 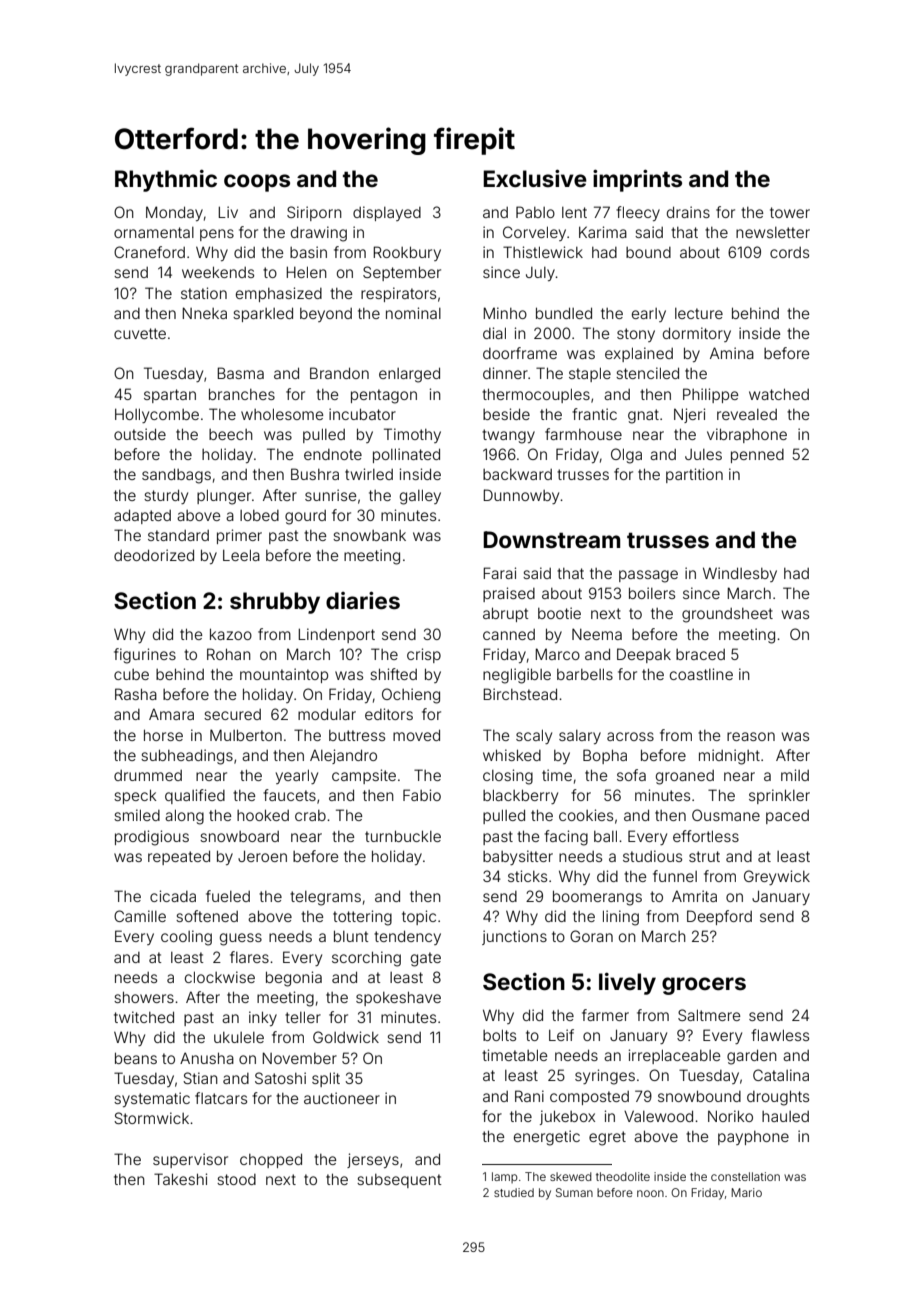 I want to click on cube, so click(x=131, y=674).
